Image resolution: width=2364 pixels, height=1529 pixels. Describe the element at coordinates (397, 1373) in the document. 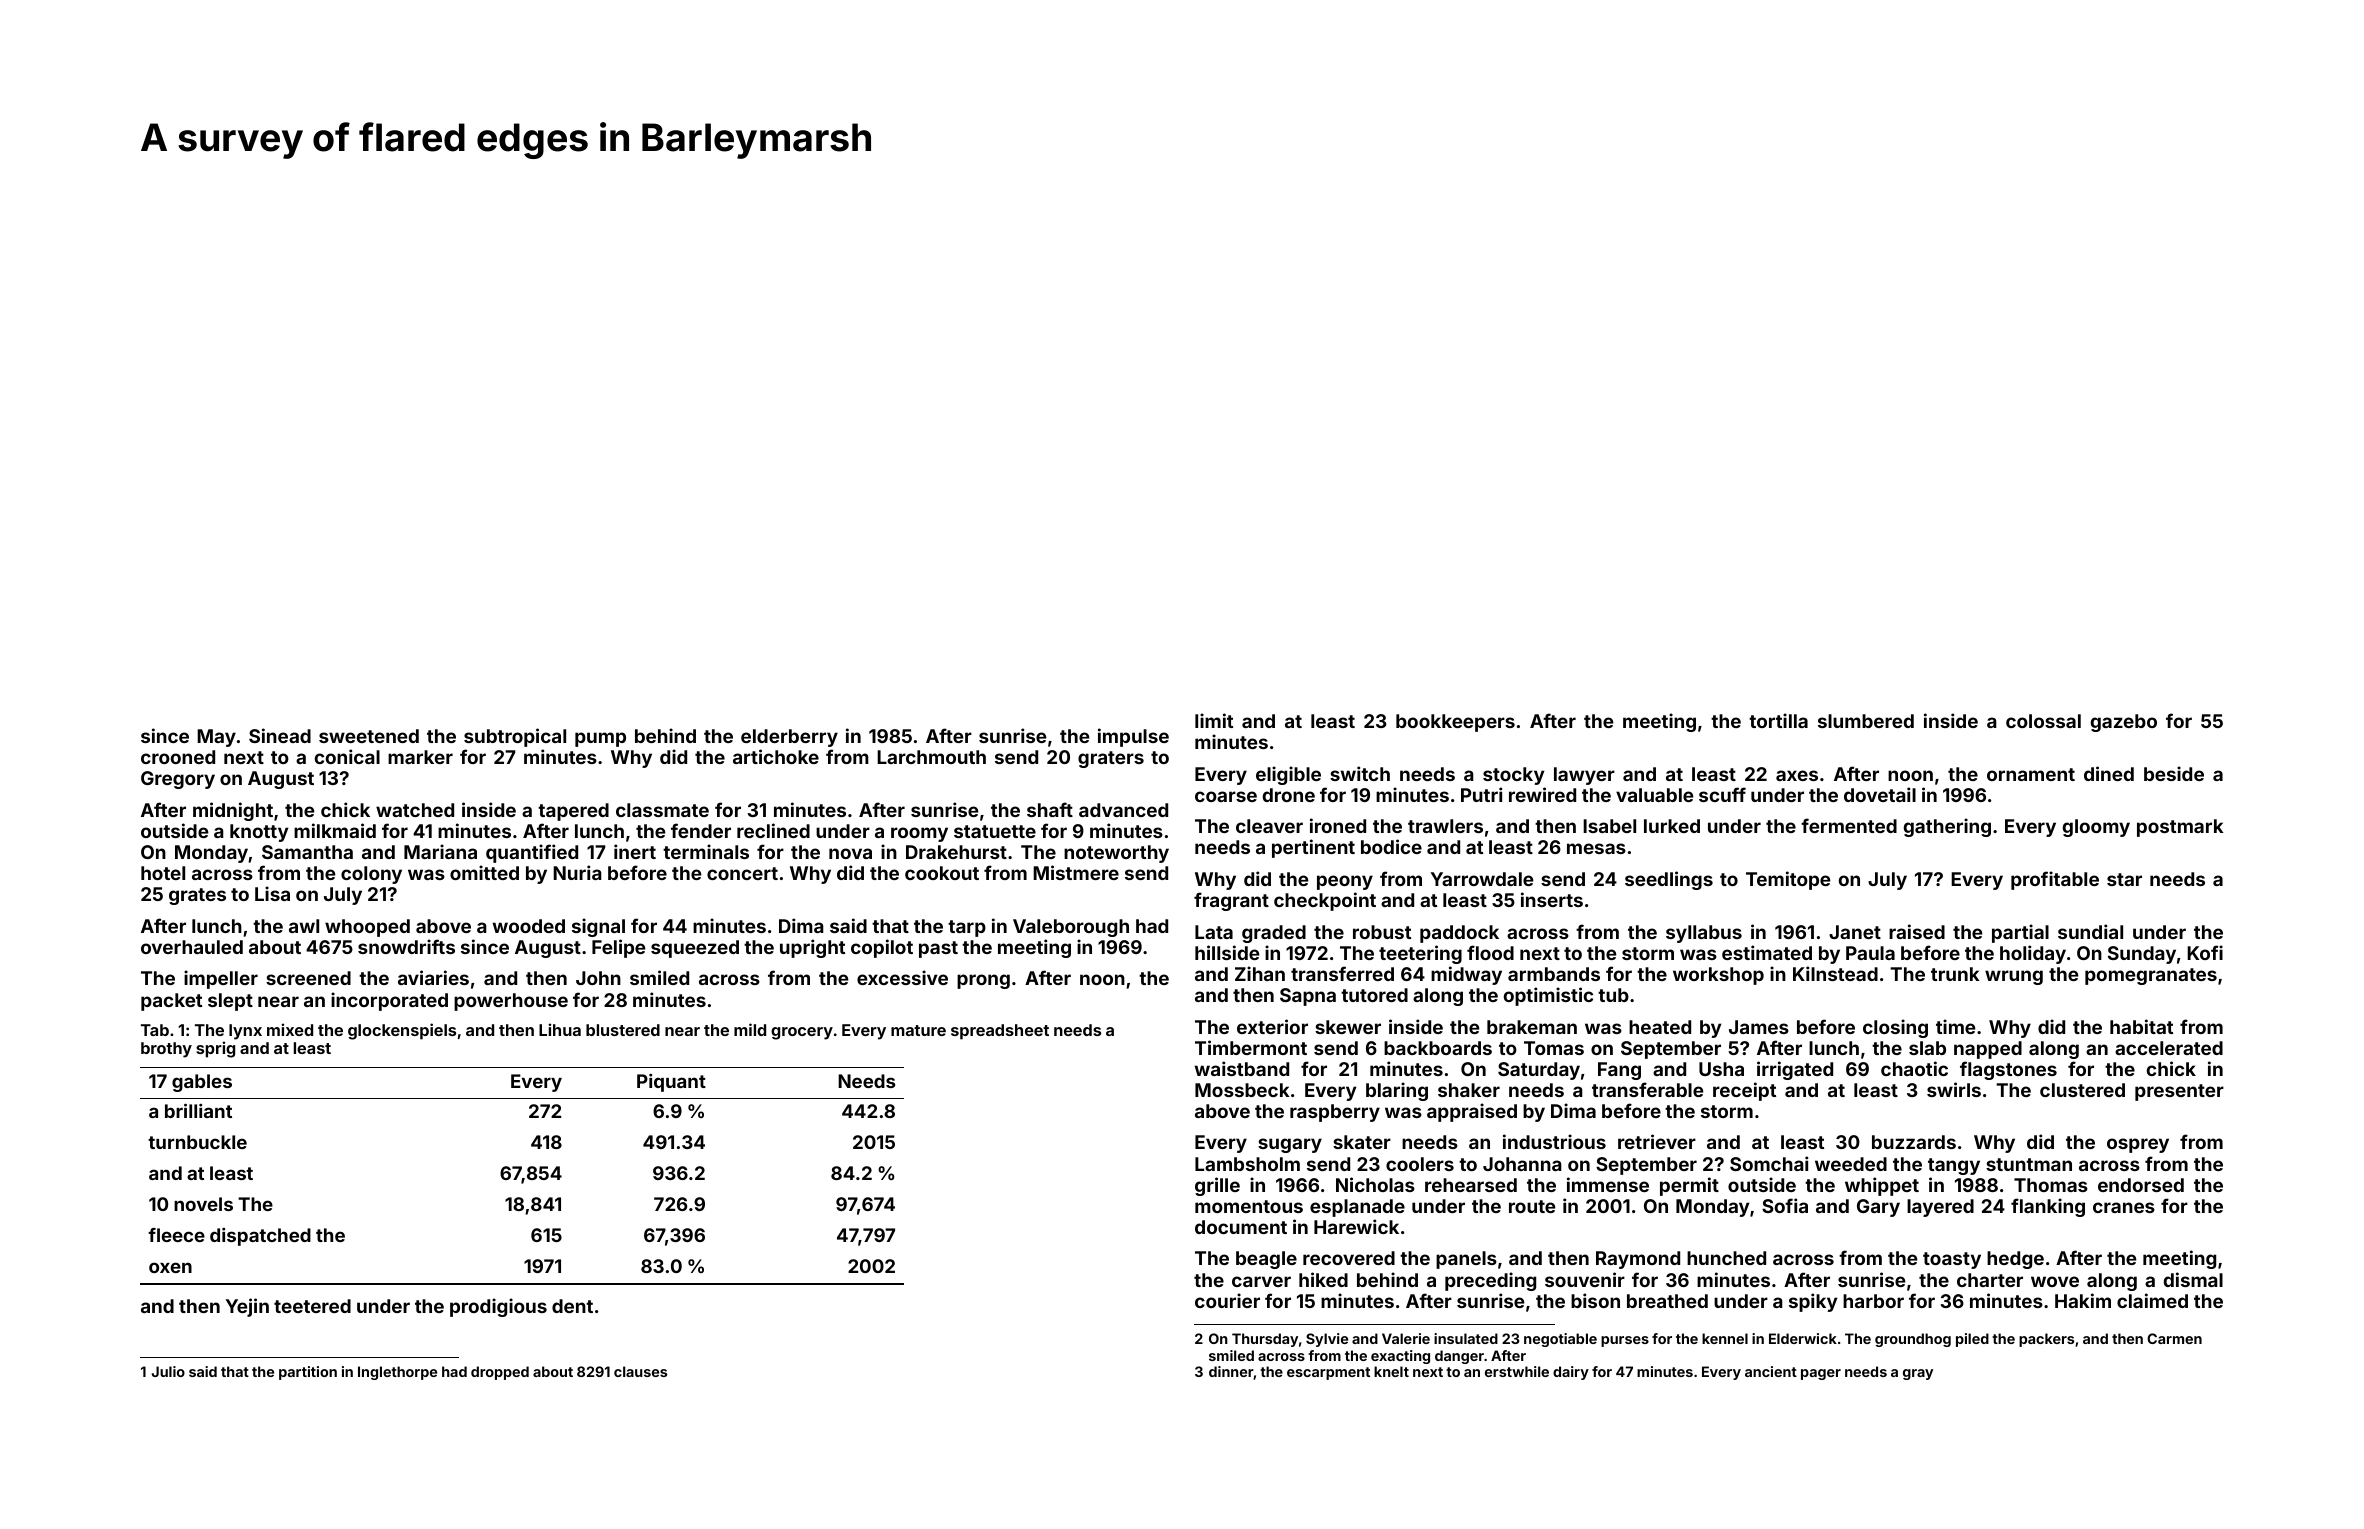

I see `Inglethorpe` at that location.
